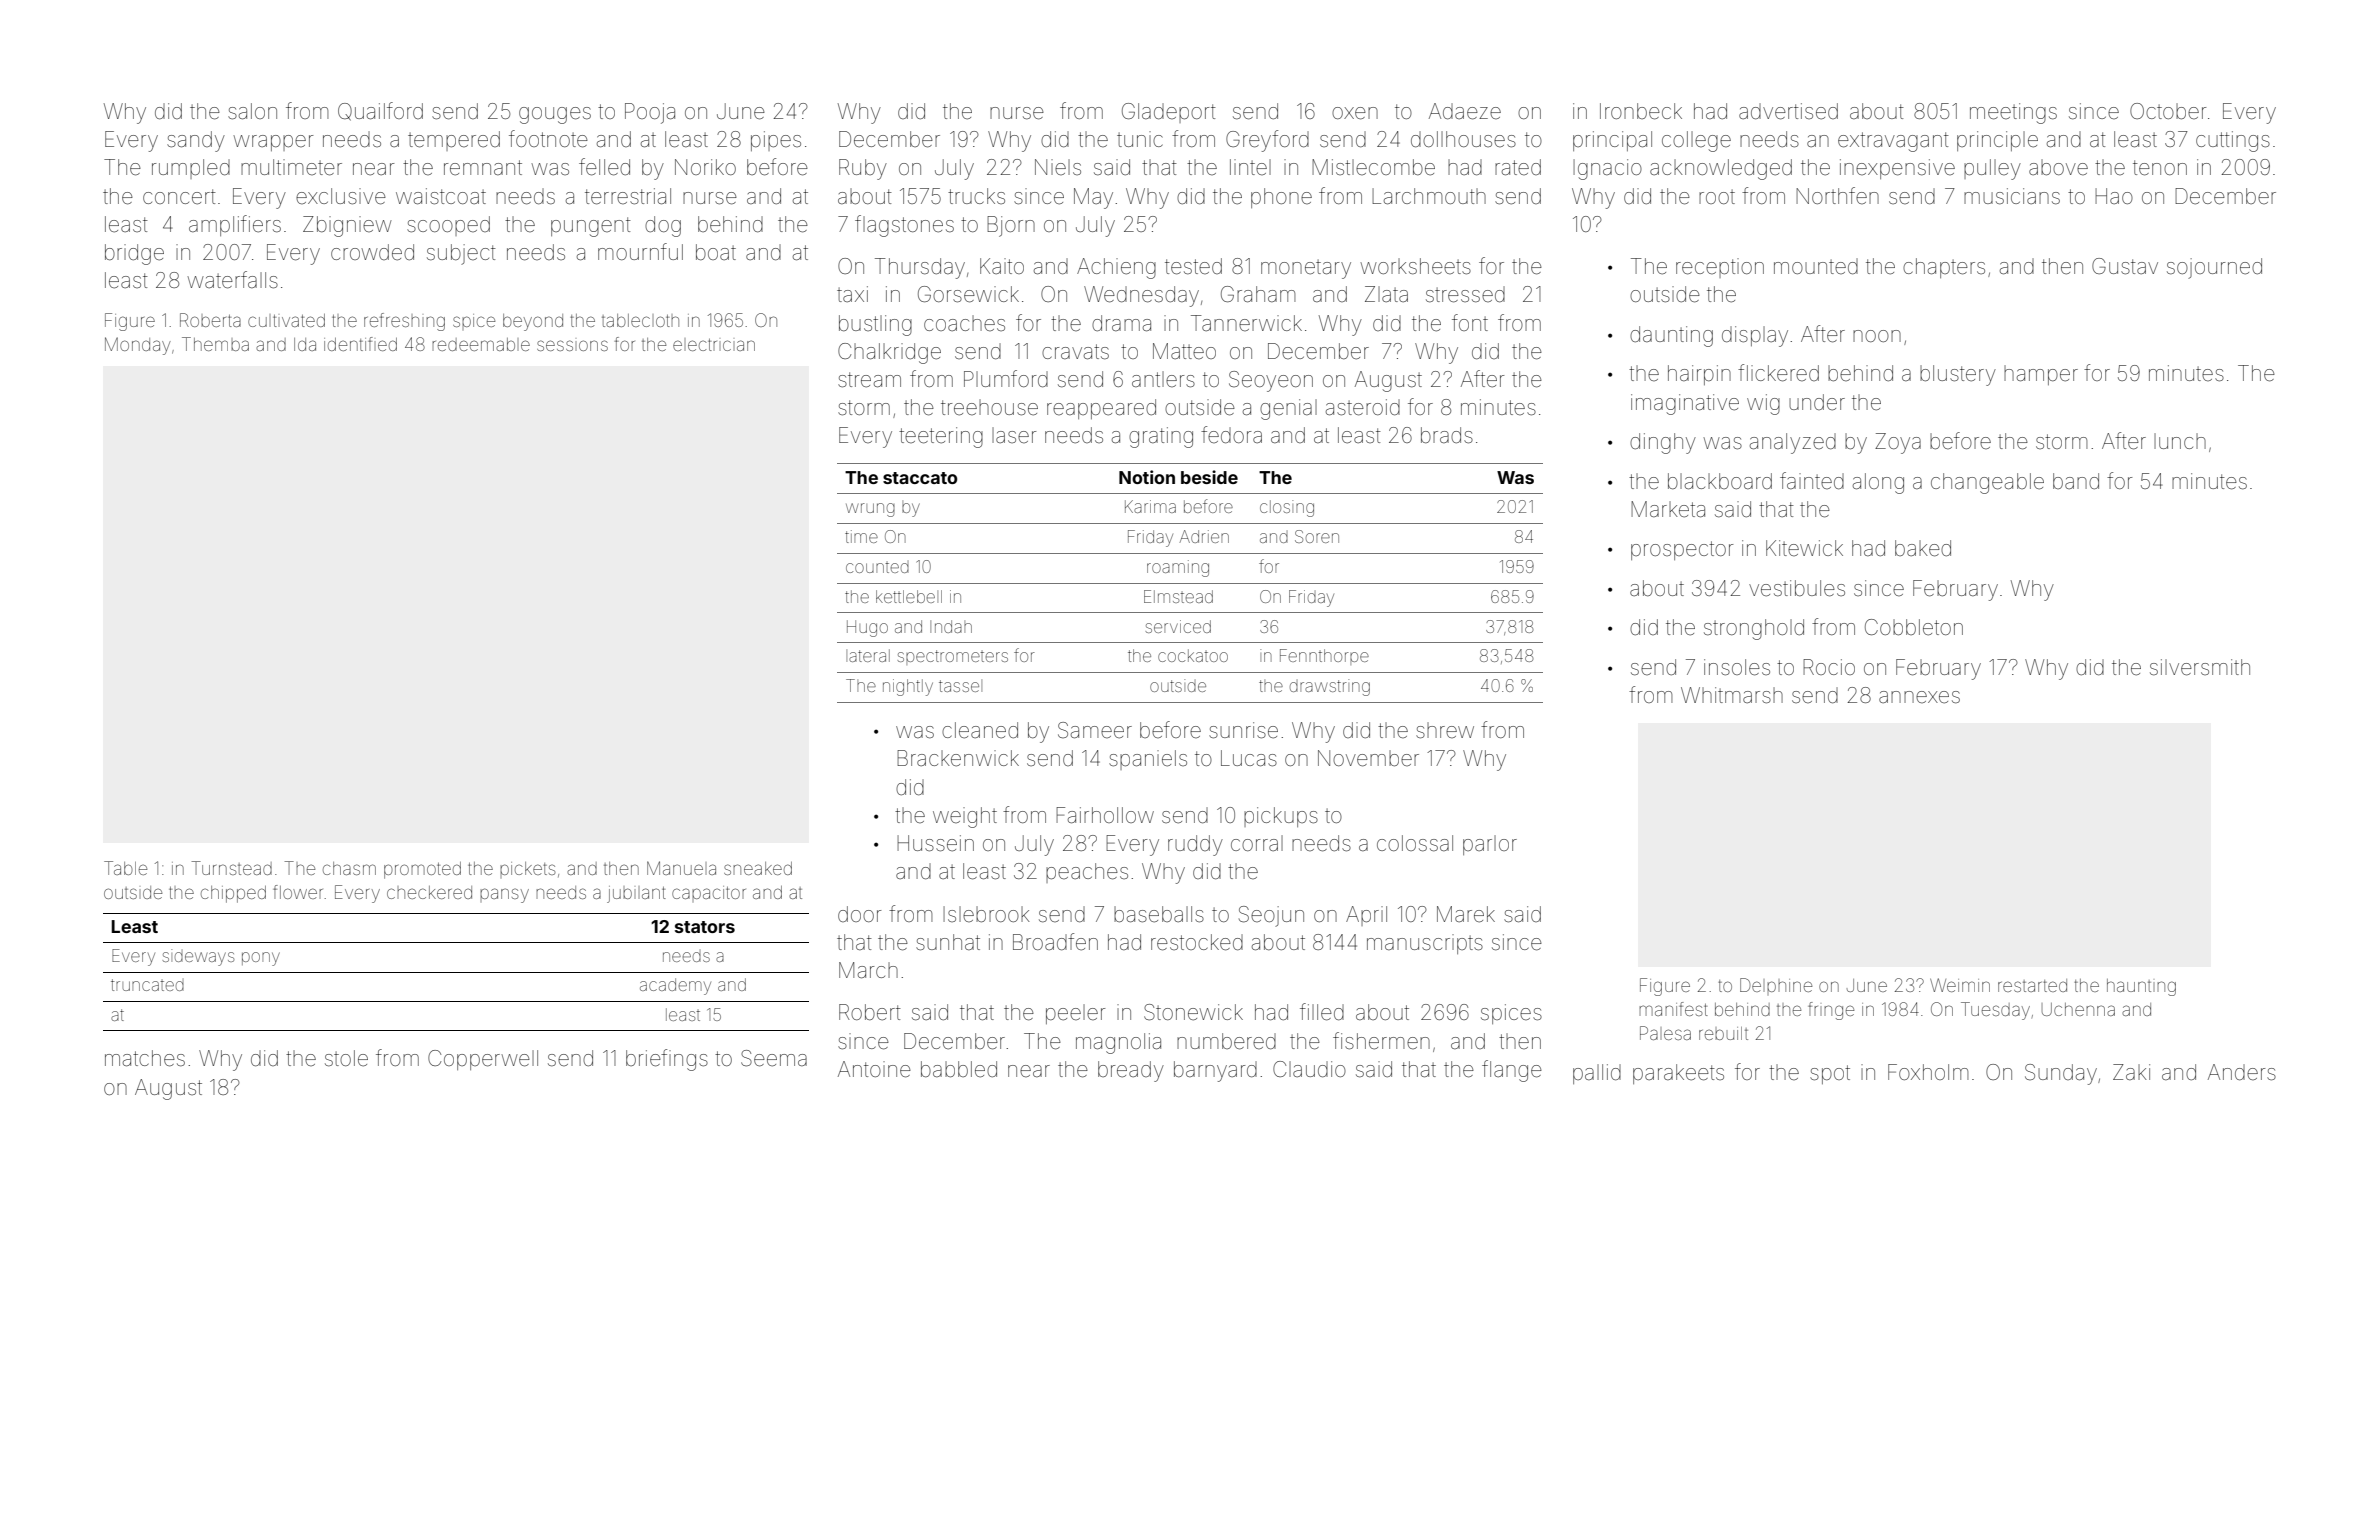 This document has height=1540, width=2380. Describe the element at coordinates (591, 227) in the document. I see `pungent` at that location.
